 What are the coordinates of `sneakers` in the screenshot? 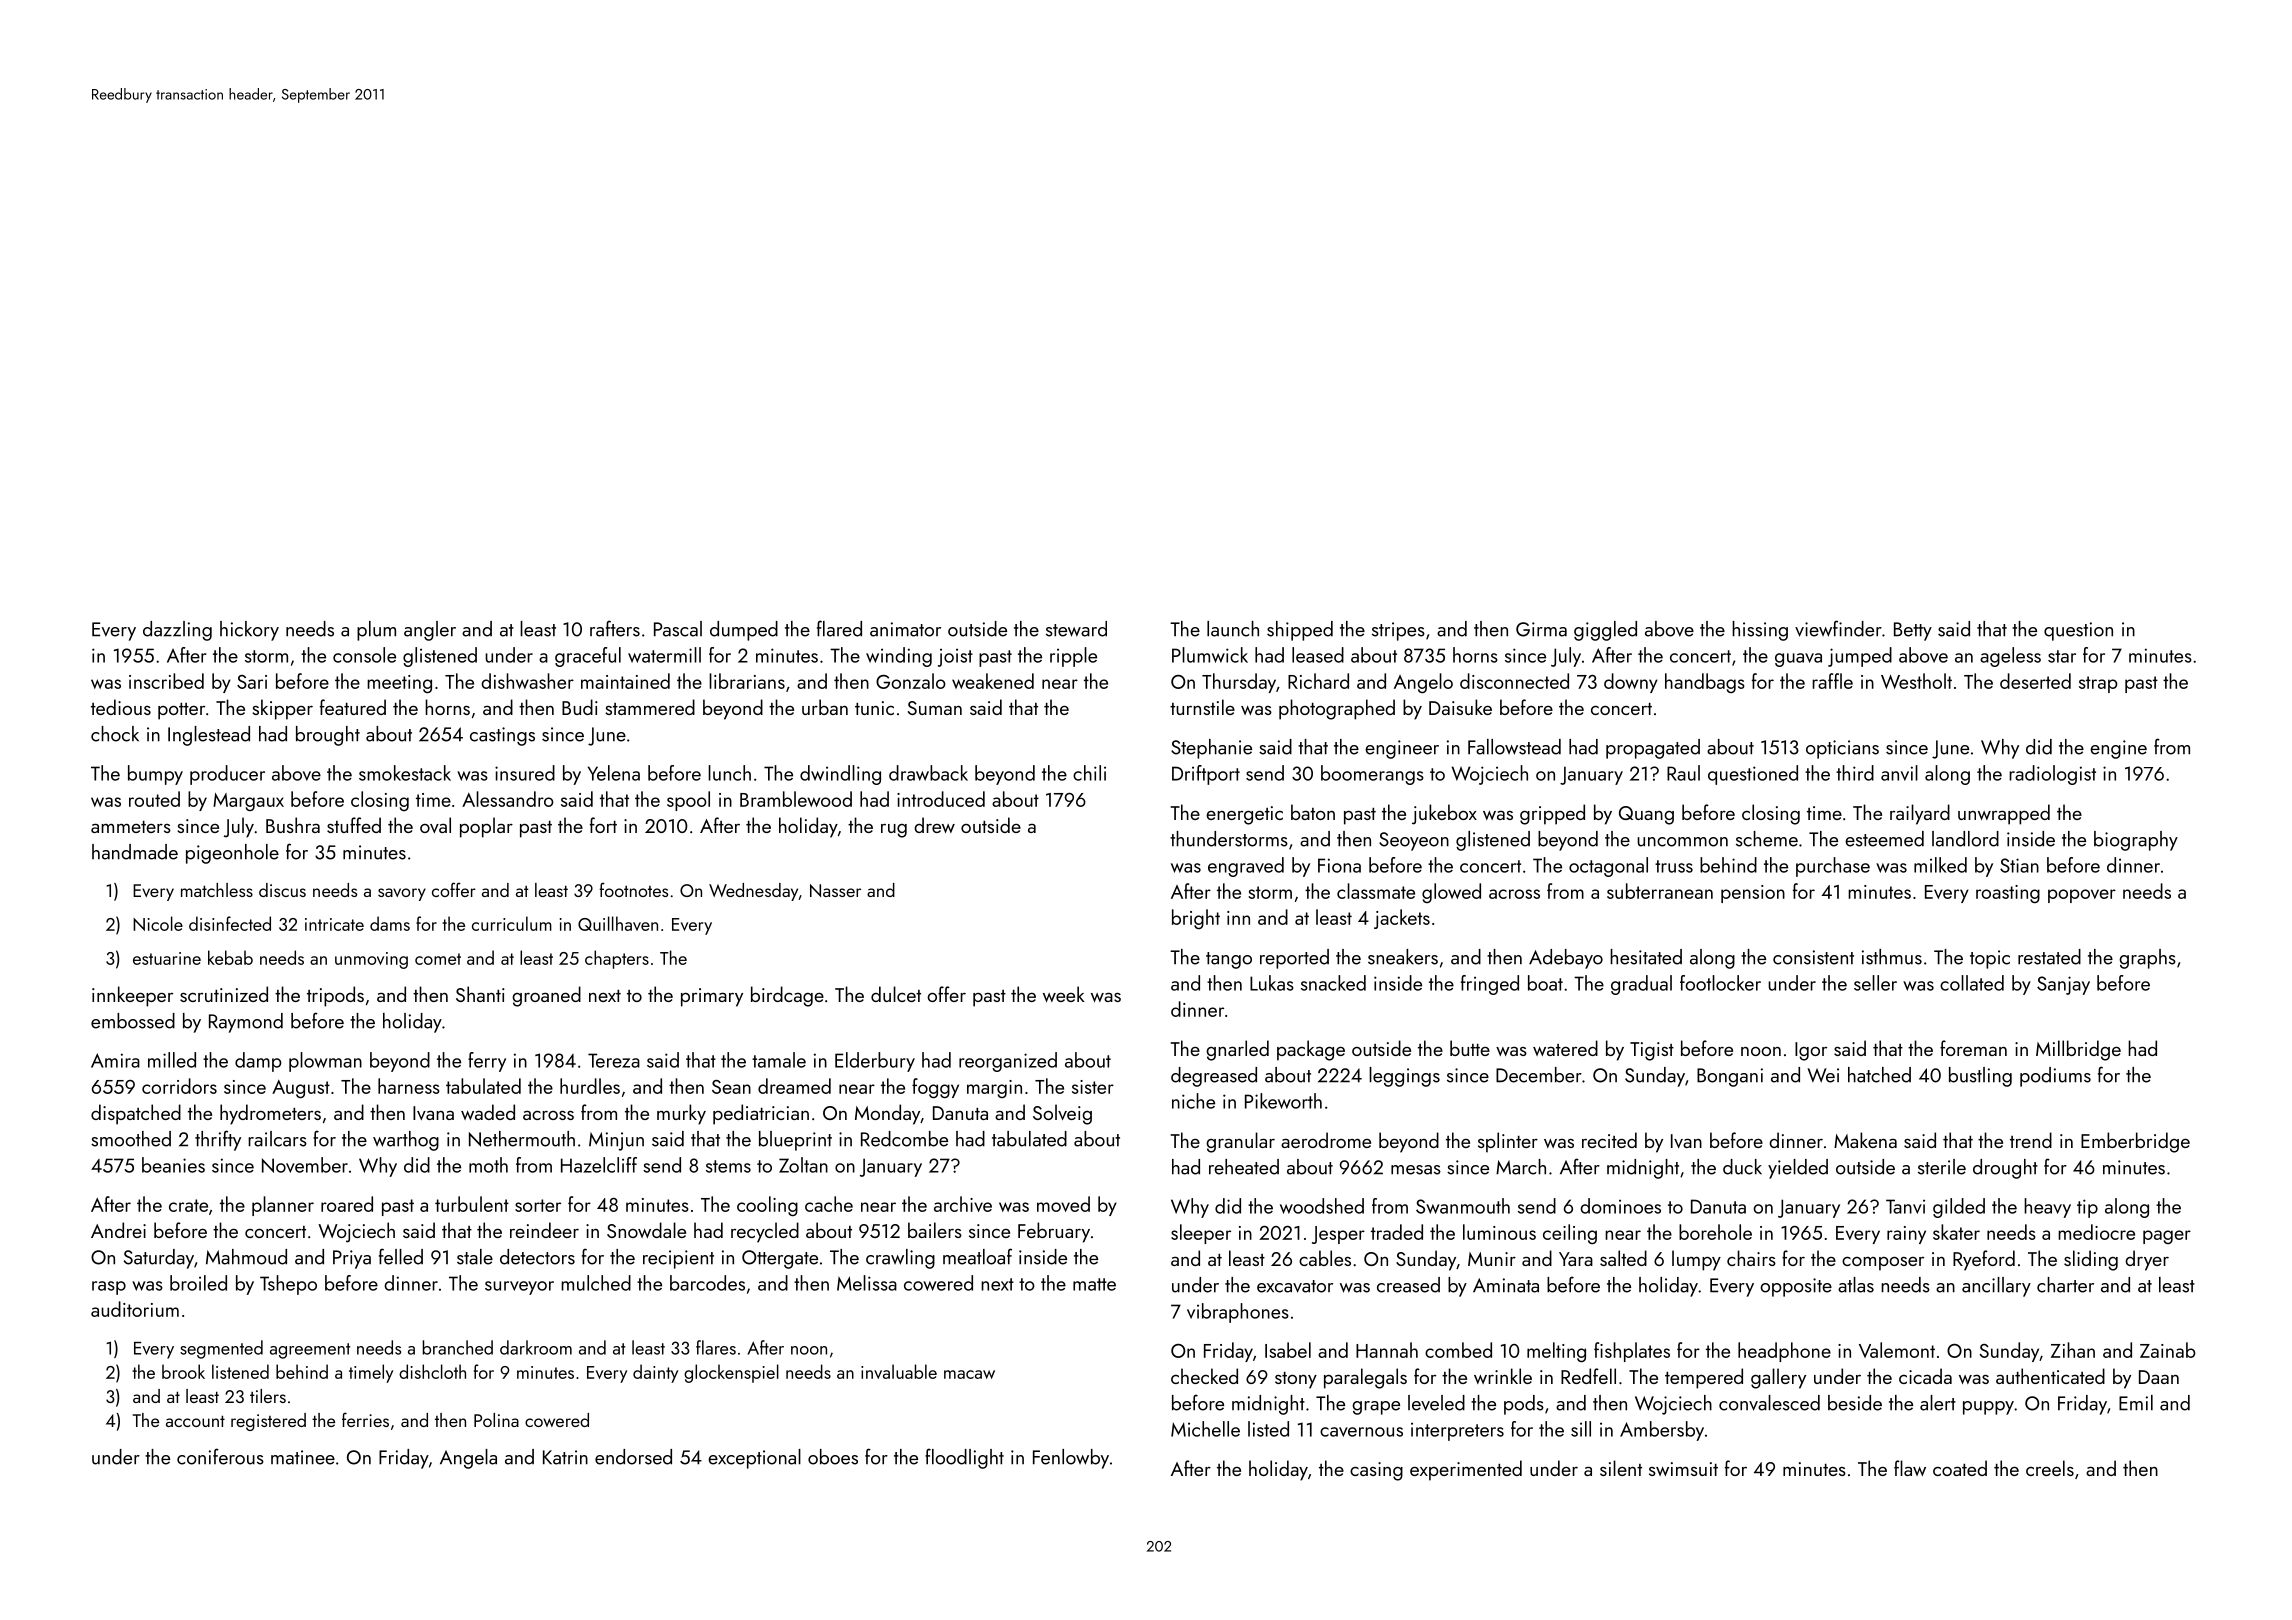 It's located at (1403, 957).
